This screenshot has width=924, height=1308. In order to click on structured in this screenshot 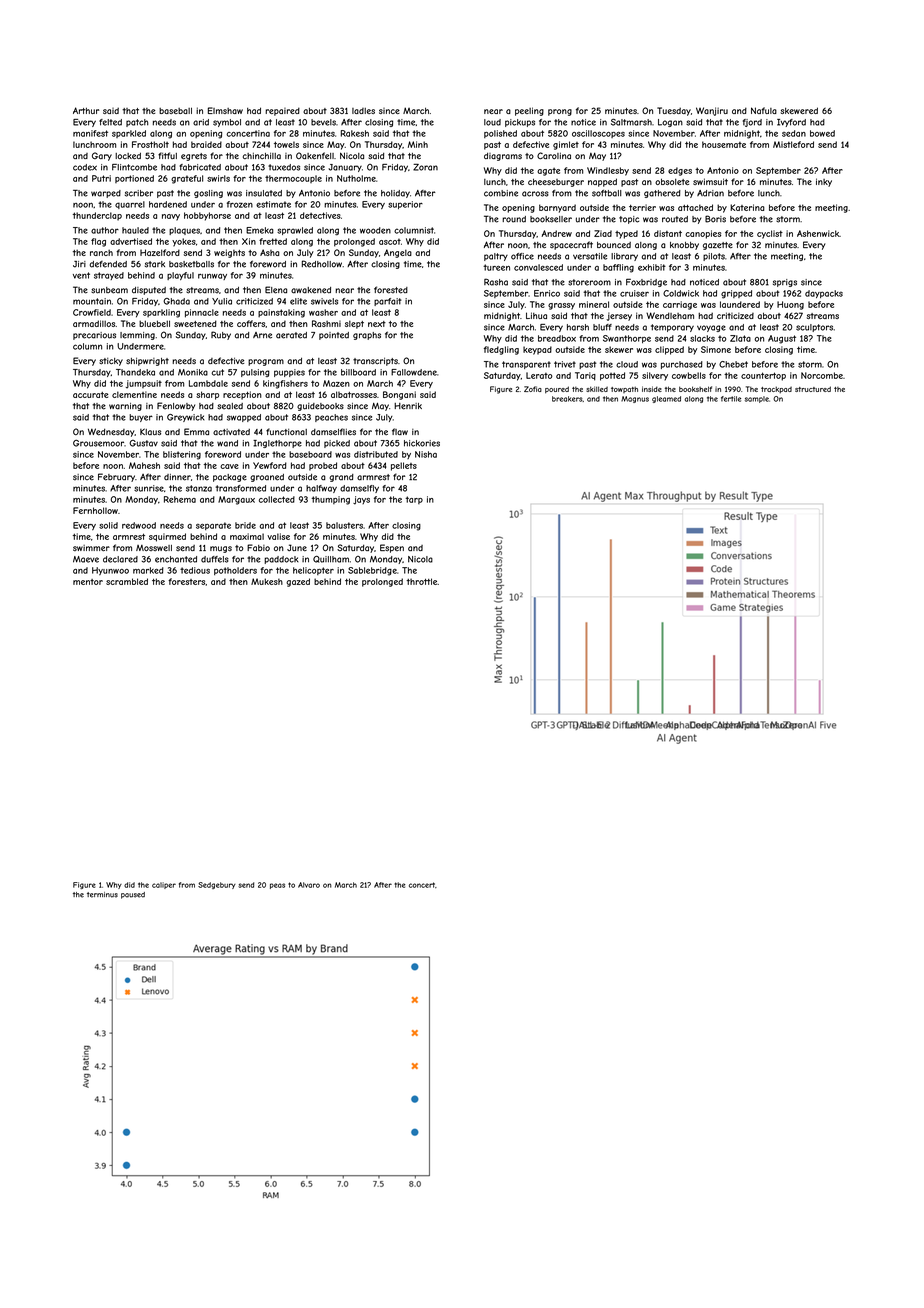, I will do `click(813, 389)`.
